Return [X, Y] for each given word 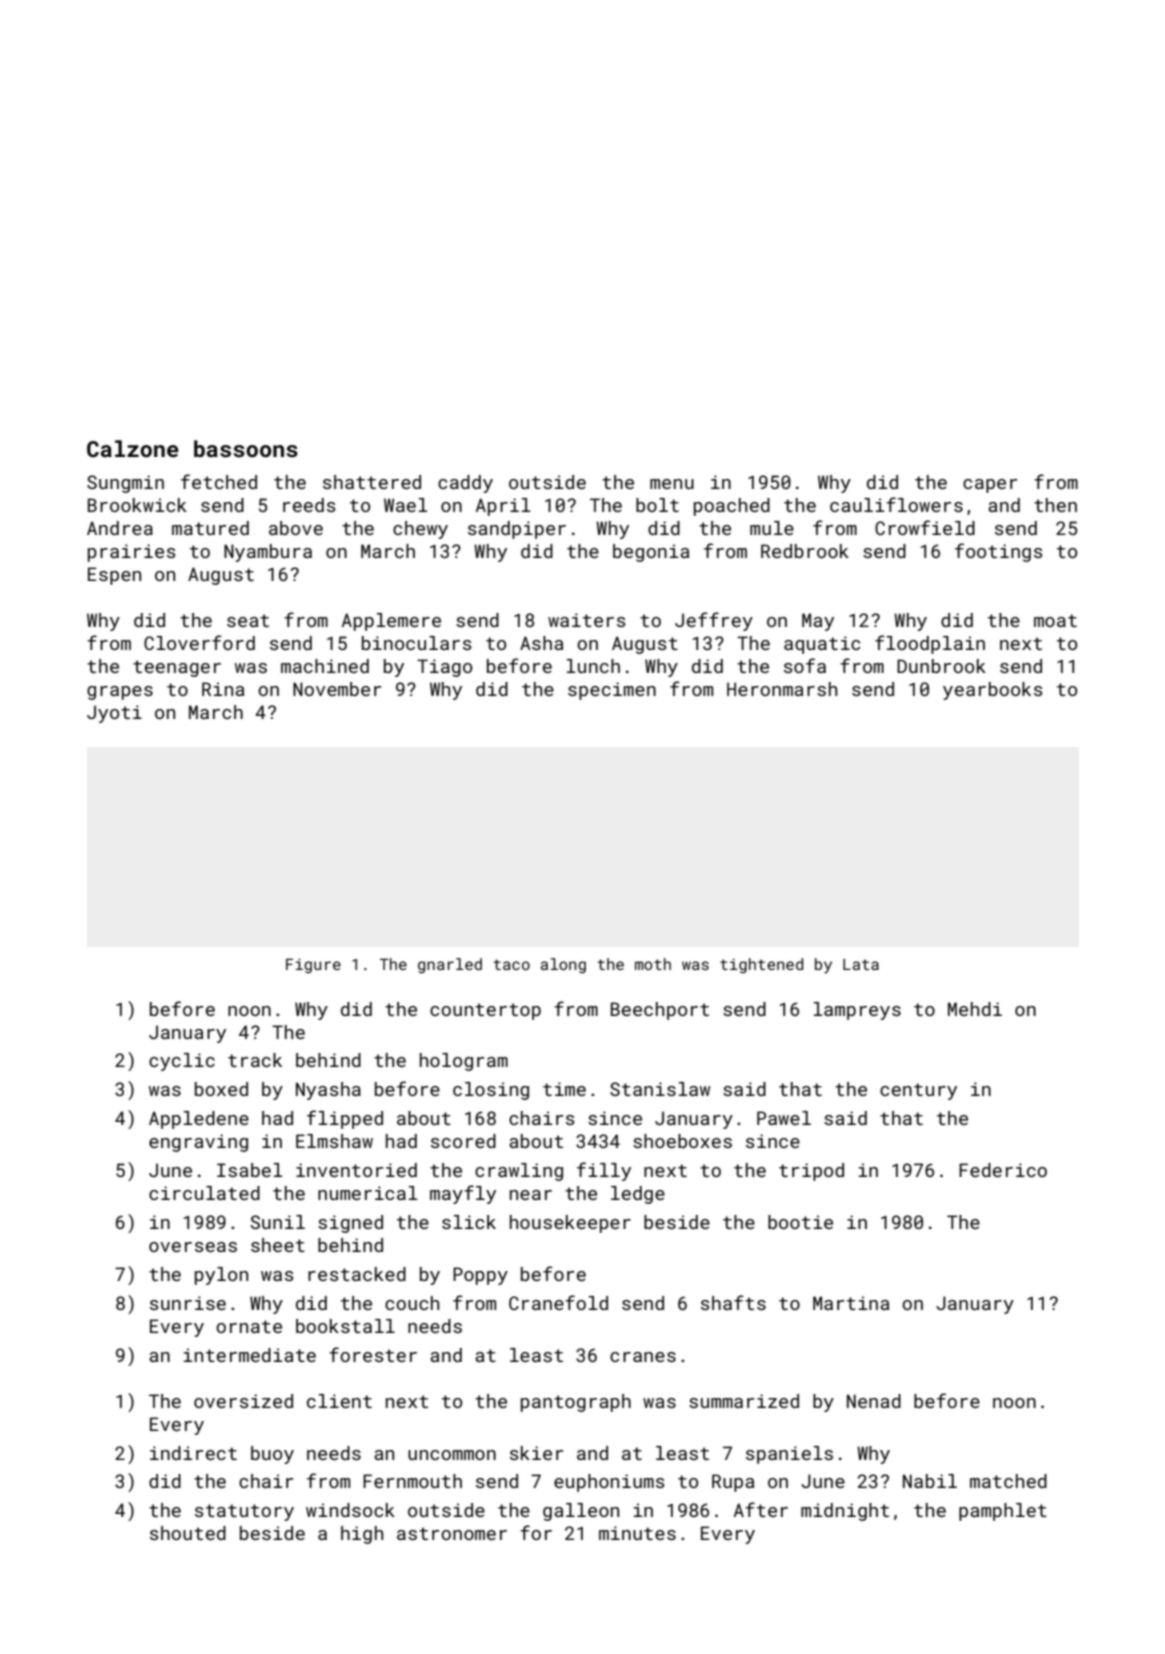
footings [999, 552]
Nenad [874, 1401]
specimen [612, 691]
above [296, 528]
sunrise [188, 1303]
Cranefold [558, 1302]
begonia [651, 553]
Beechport [660, 1011]
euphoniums [609, 1483]
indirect [193, 1453]
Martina [851, 1303]
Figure [313, 966]
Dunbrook [941, 666]
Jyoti [114, 714]
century [918, 1091]
